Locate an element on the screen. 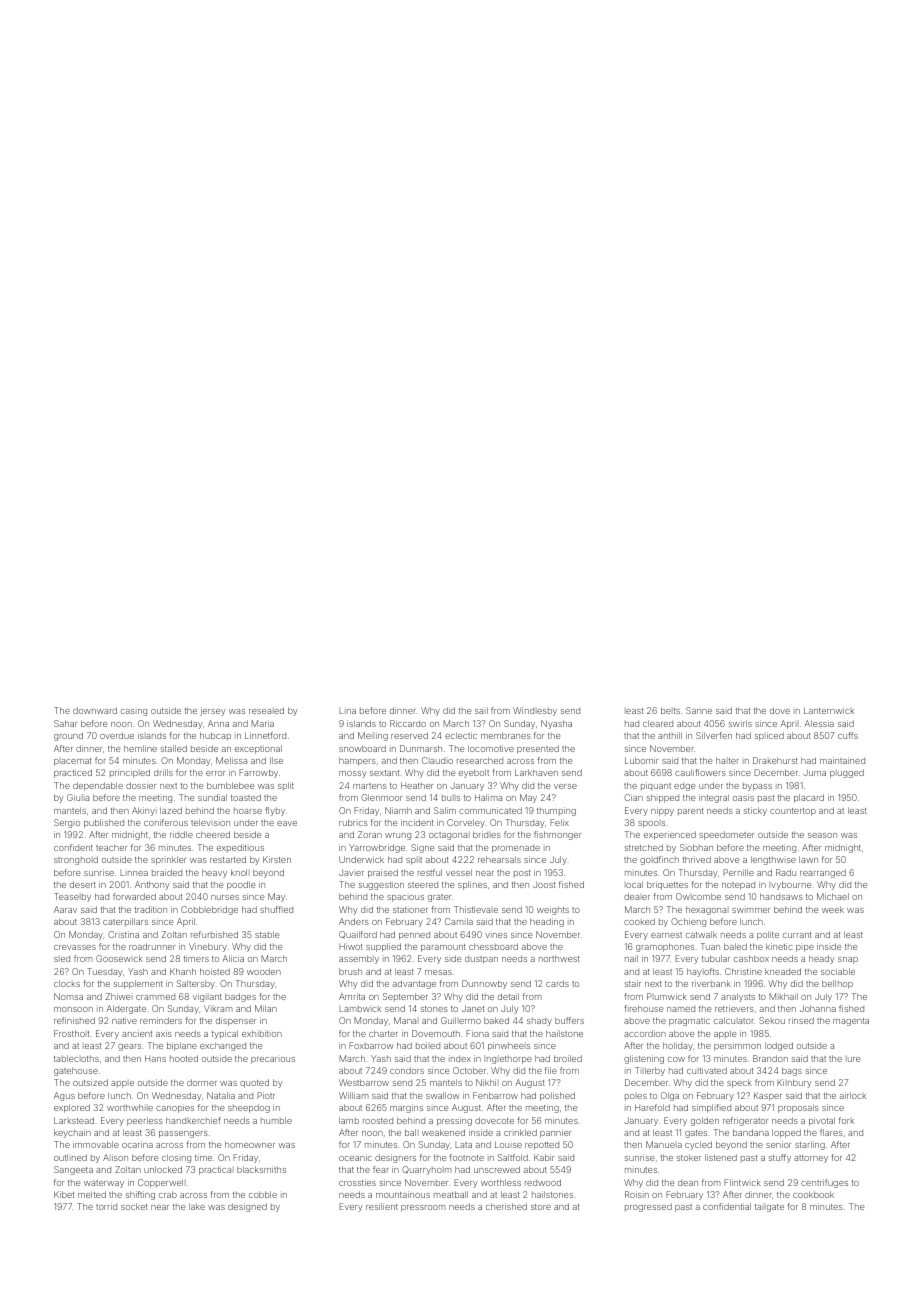  season is located at coordinates (822, 835).
